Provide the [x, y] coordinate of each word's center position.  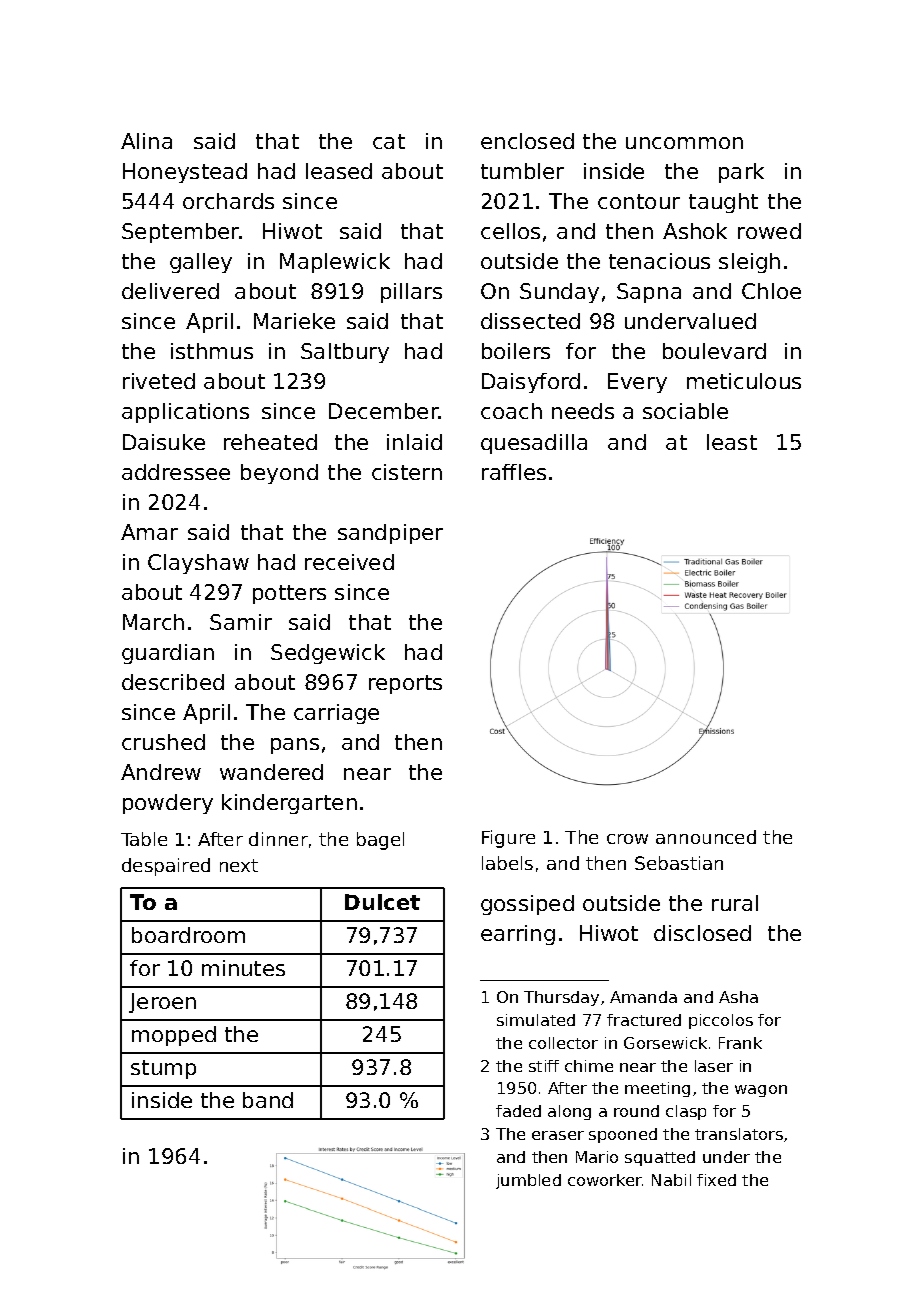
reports [405, 684]
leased [339, 171]
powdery [168, 804]
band [268, 1100]
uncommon [684, 143]
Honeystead [185, 173]
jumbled [528, 1181]
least [732, 442]
